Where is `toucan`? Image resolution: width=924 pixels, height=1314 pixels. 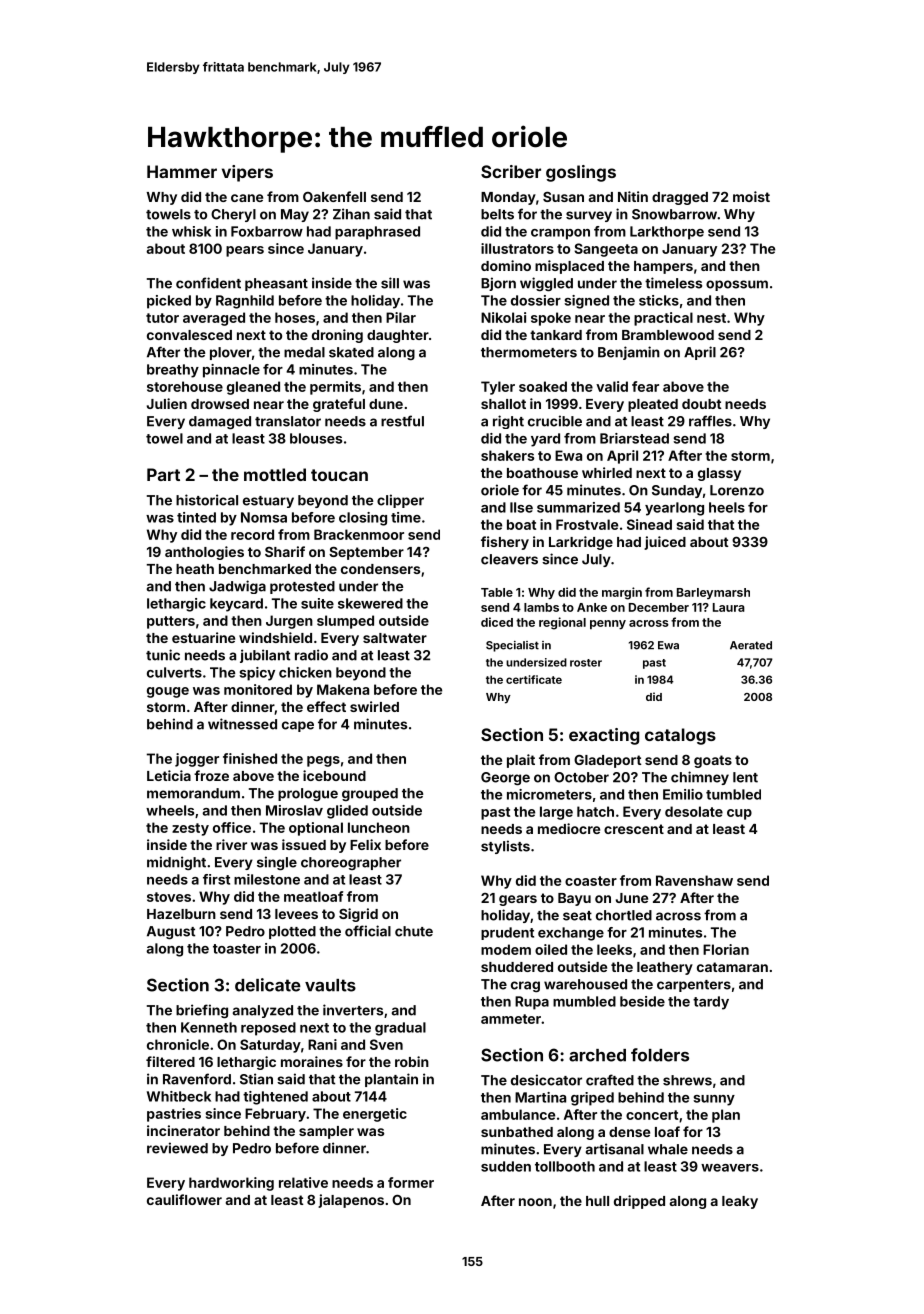
toucan is located at coordinates (339, 475).
